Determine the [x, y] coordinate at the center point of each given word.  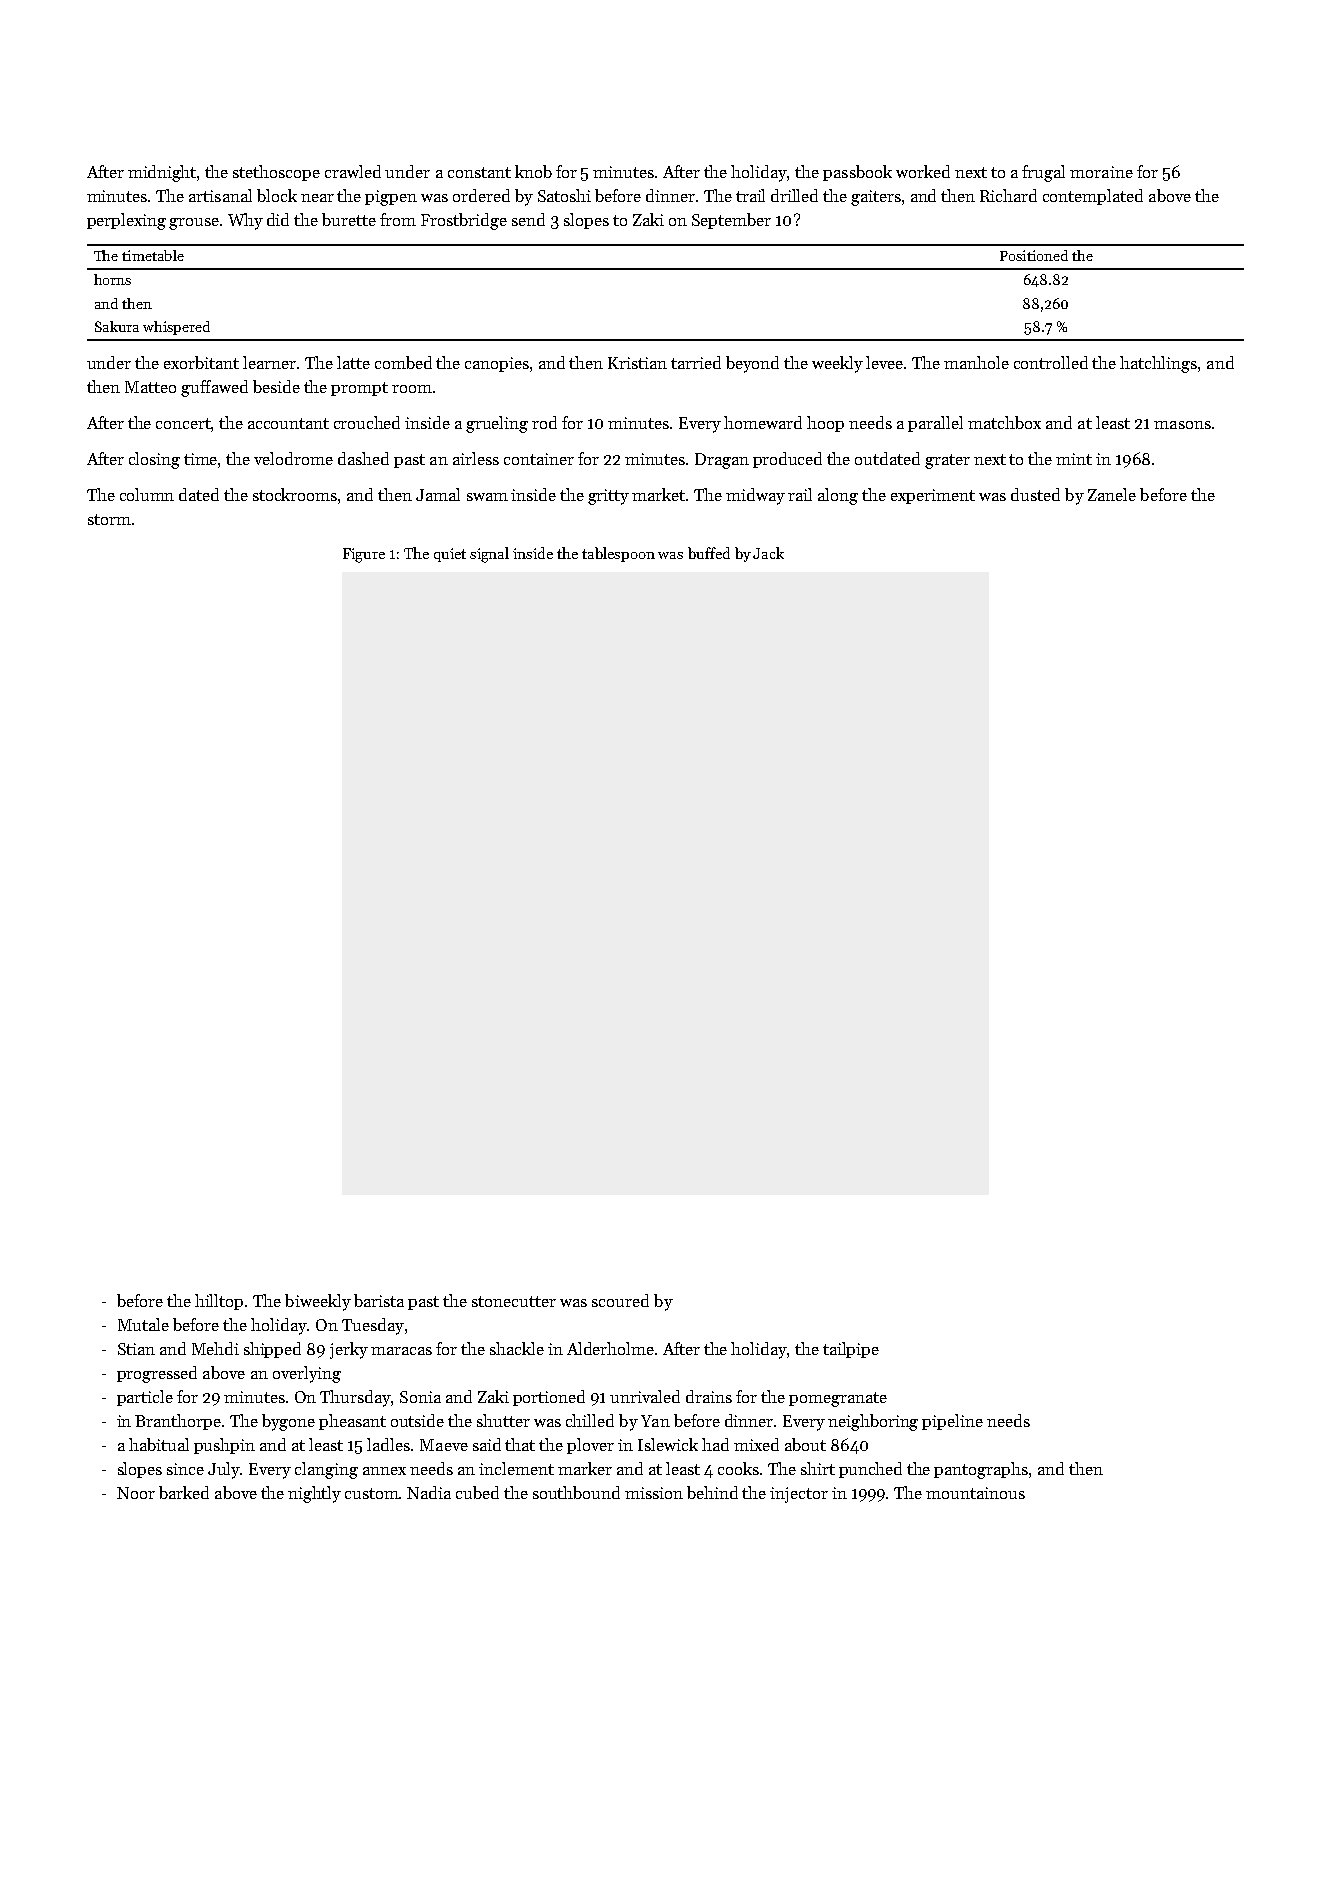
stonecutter [514, 1301]
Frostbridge [464, 221]
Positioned [1034, 255]
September [731, 221]
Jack [768, 553]
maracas [401, 1351]
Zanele [1112, 494]
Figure [364, 555]
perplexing [126, 221]
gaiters [876, 198]
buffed [709, 553]
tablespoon [618, 554]
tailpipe [851, 1350]
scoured [620, 1300]
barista [379, 1300]
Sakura [117, 326]
